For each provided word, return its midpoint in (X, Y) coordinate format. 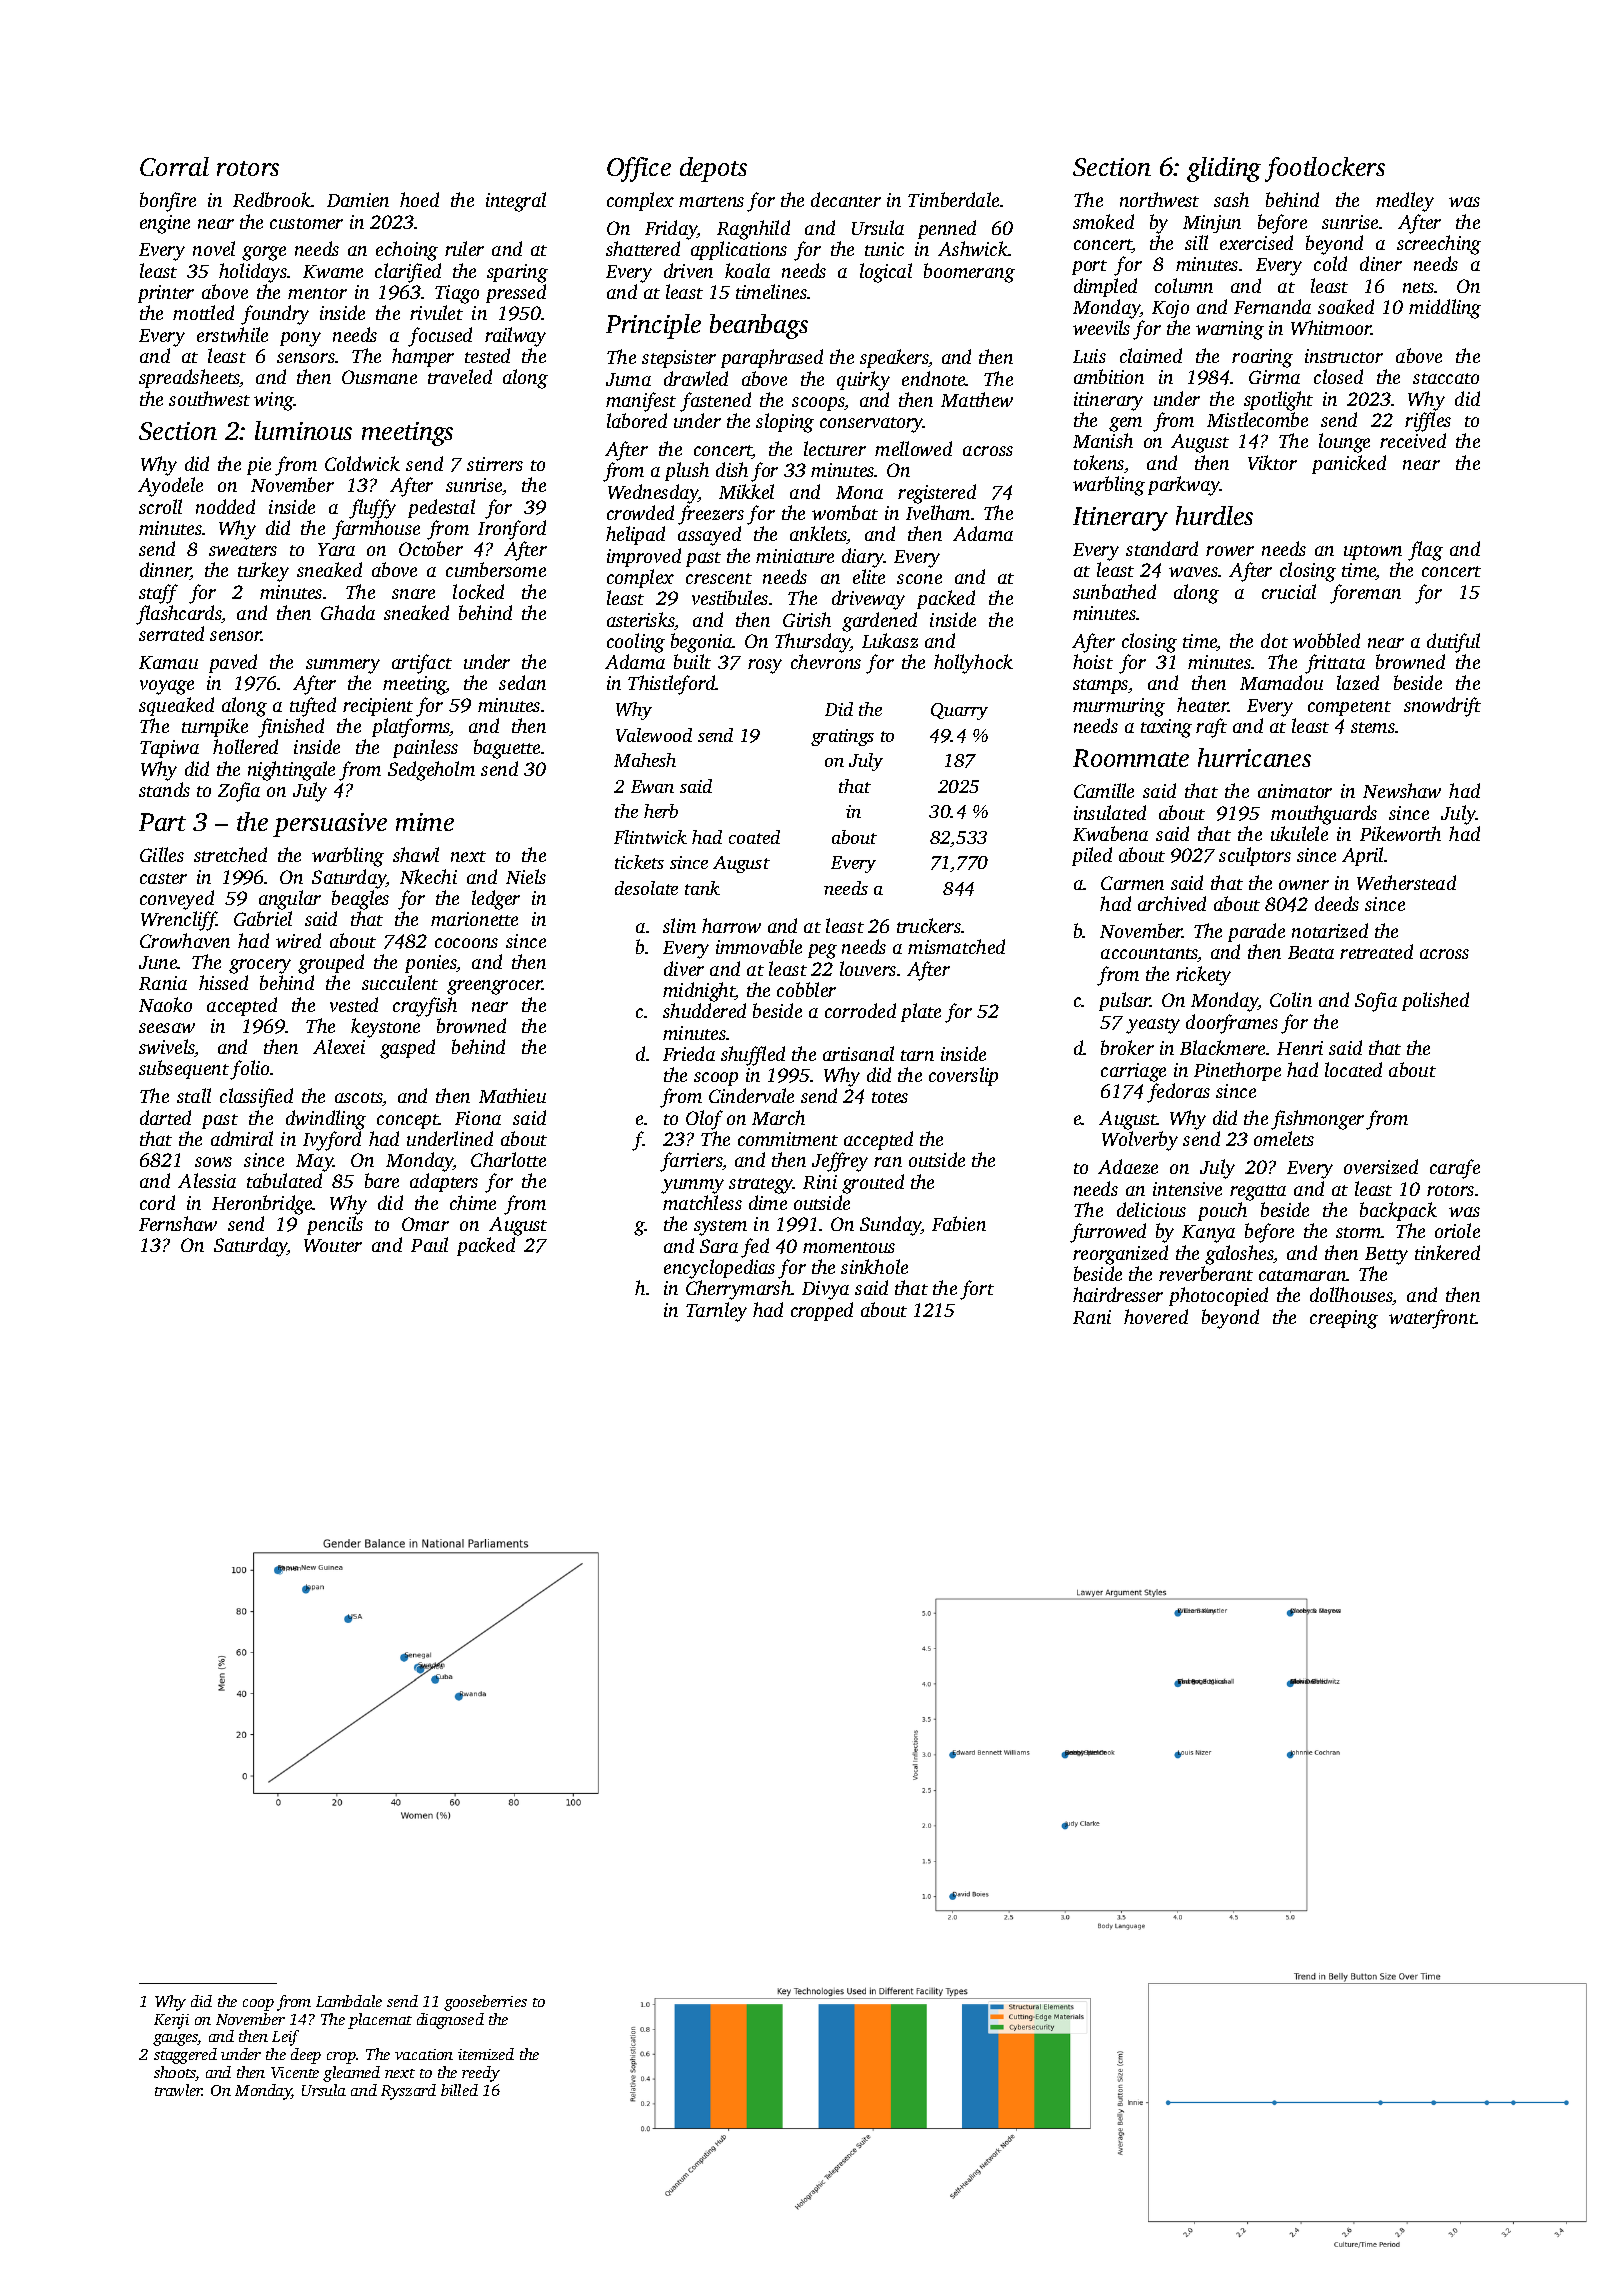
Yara (336, 549)
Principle (653, 326)
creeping (1344, 1319)
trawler (179, 2090)
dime (768, 1202)
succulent (400, 982)
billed (459, 2090)
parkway (1184, 486)
